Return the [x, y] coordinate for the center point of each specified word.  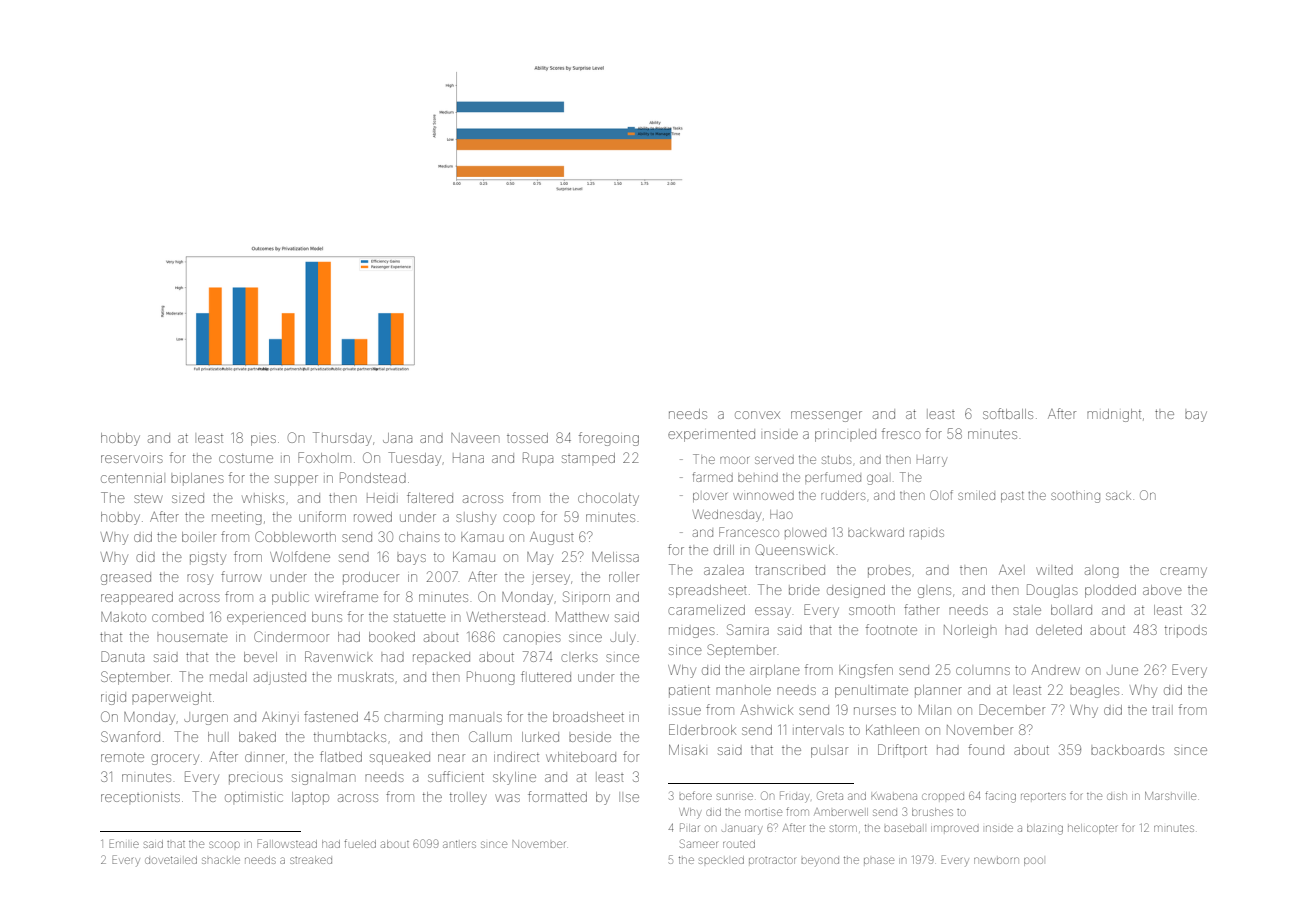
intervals [818, 730]
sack [1118, 496]
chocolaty [608, 499]
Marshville [1170, 796]
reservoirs [132, 459]
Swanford [130, 736]
